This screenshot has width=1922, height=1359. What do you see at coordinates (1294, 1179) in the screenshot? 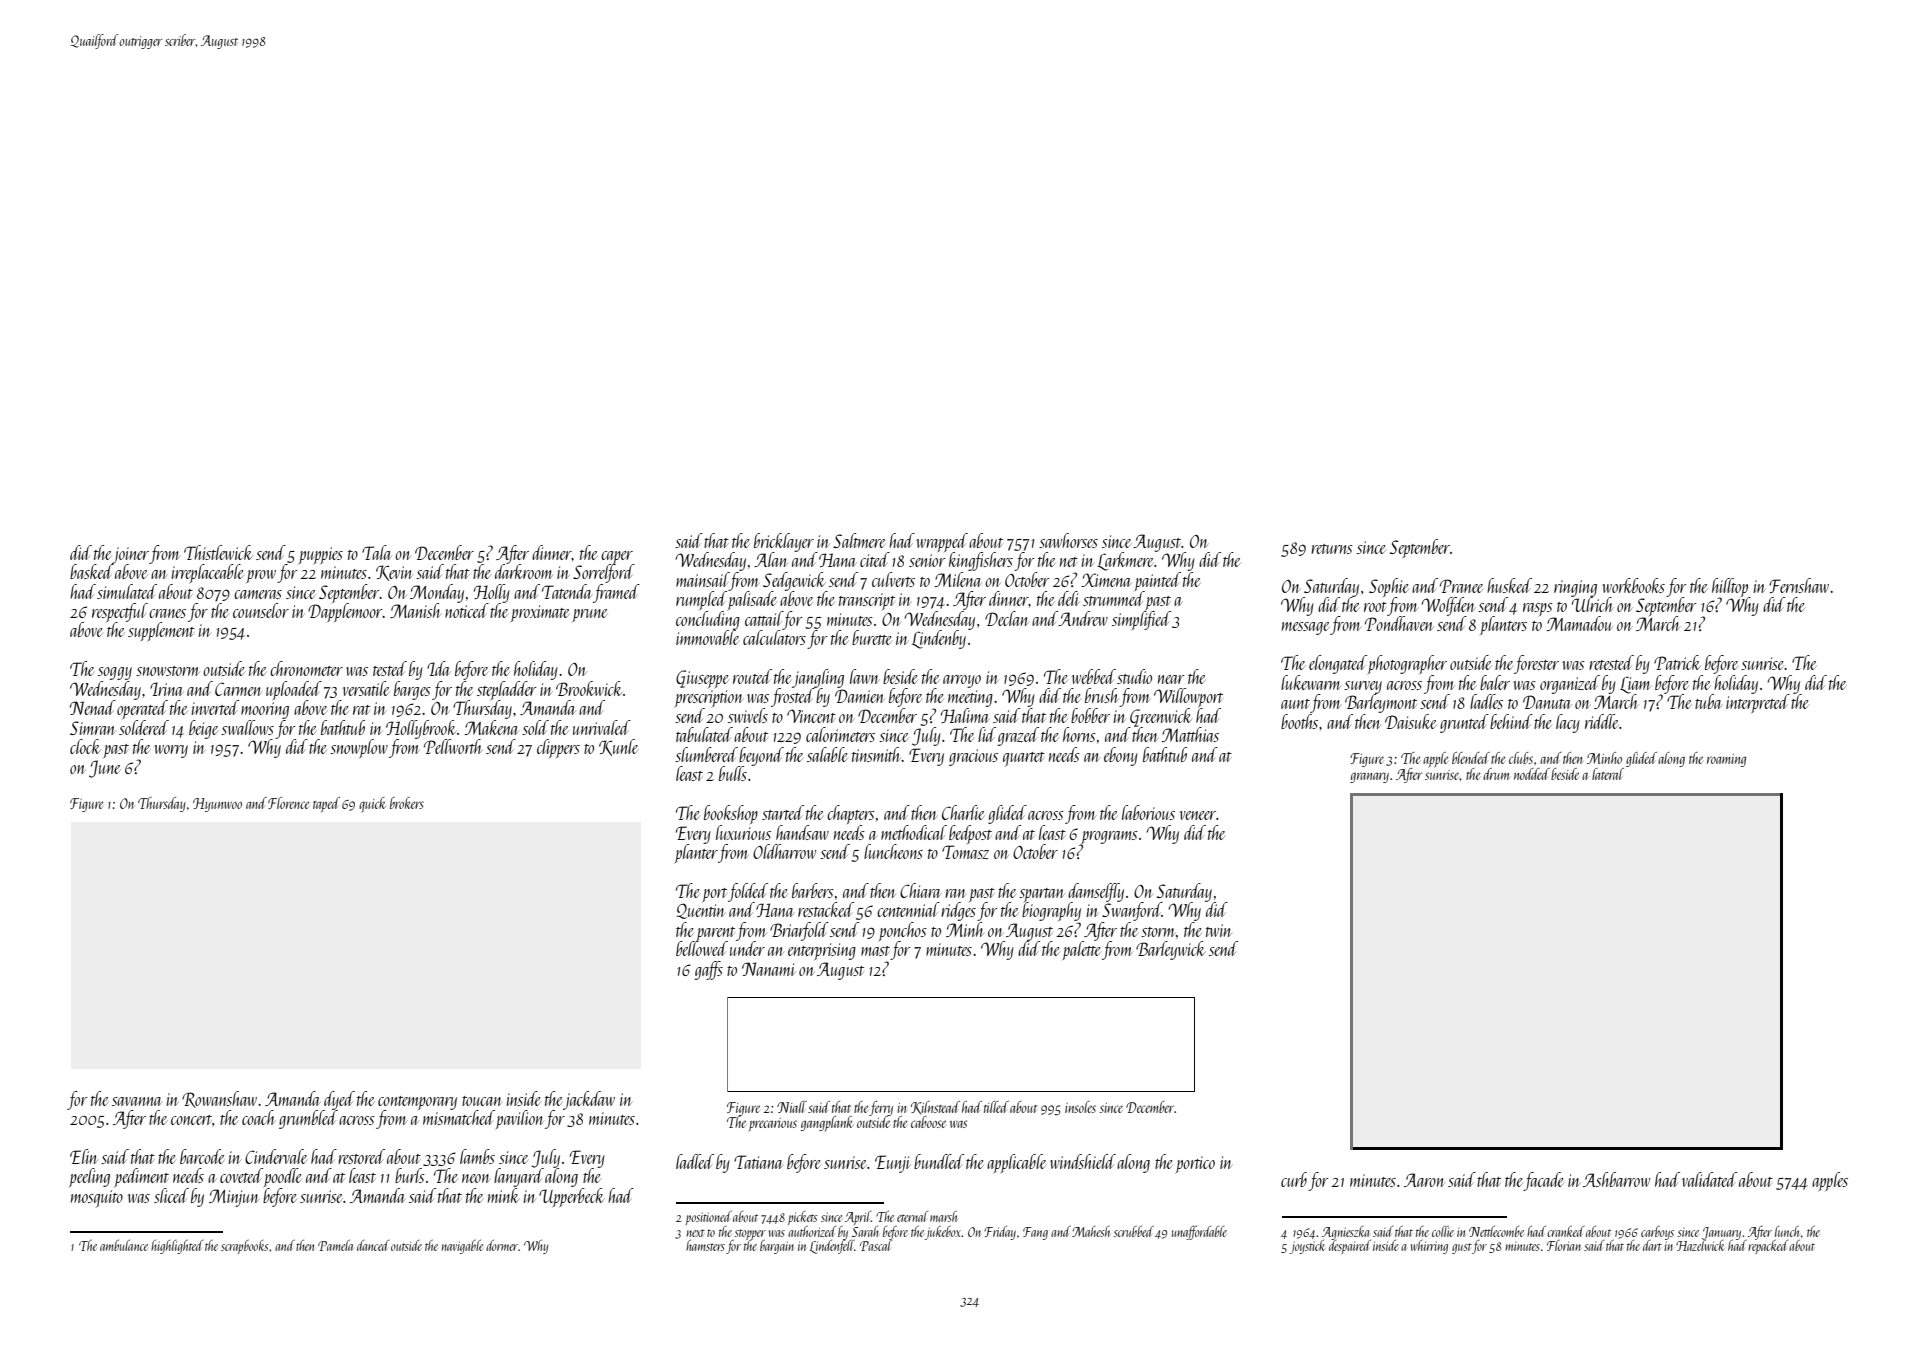
I see `curb` at bounding box center [1294, 1179].
